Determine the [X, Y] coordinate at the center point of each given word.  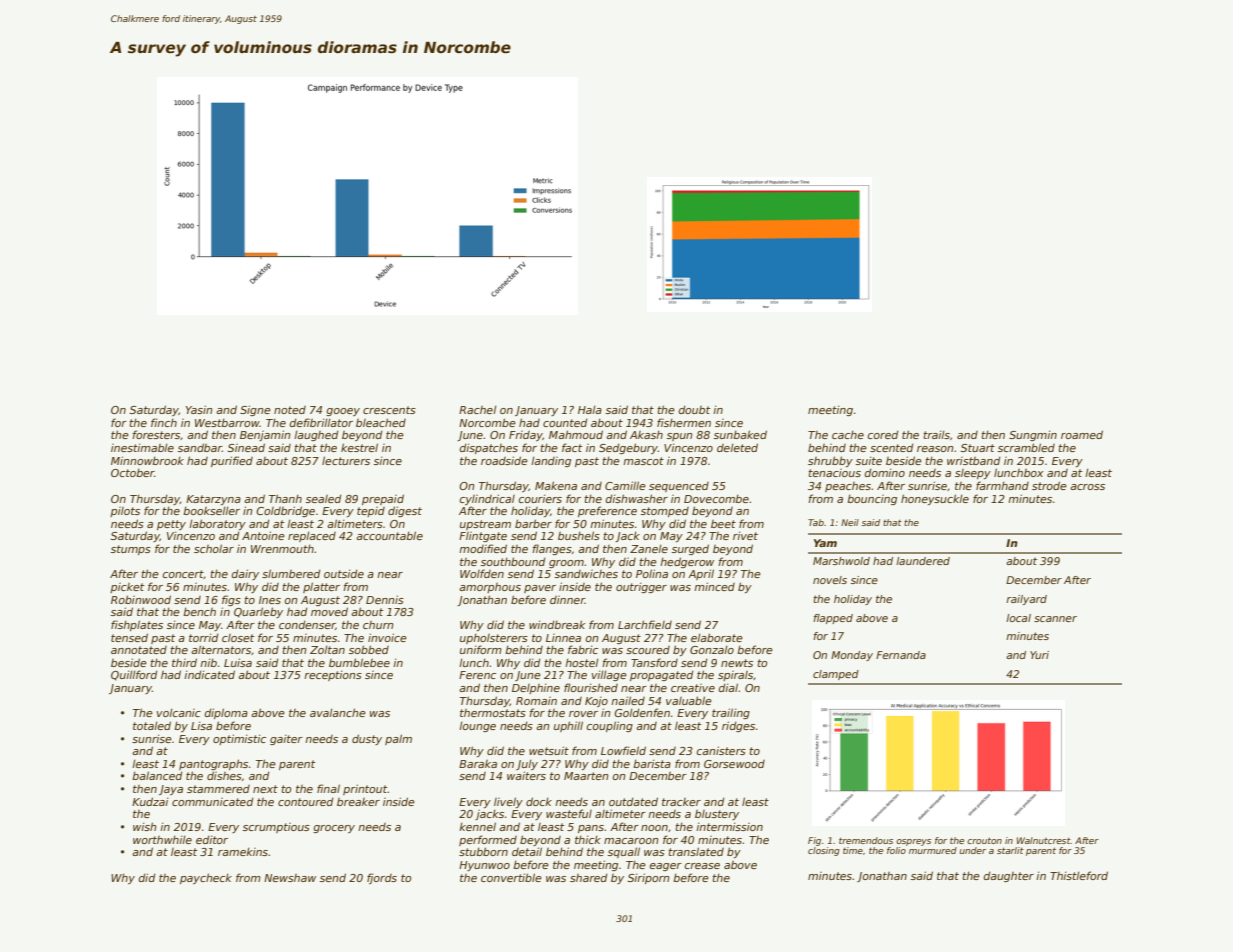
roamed [1082, 434]
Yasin [199, 409]
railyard [1026, 600]
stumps [131, 550]
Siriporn [649, 878]
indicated [209, 674]
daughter [1009, 876]
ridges [738, 726]
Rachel [477, 409]
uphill [568, 726]
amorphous [490, 588]
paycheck [206, 878]
